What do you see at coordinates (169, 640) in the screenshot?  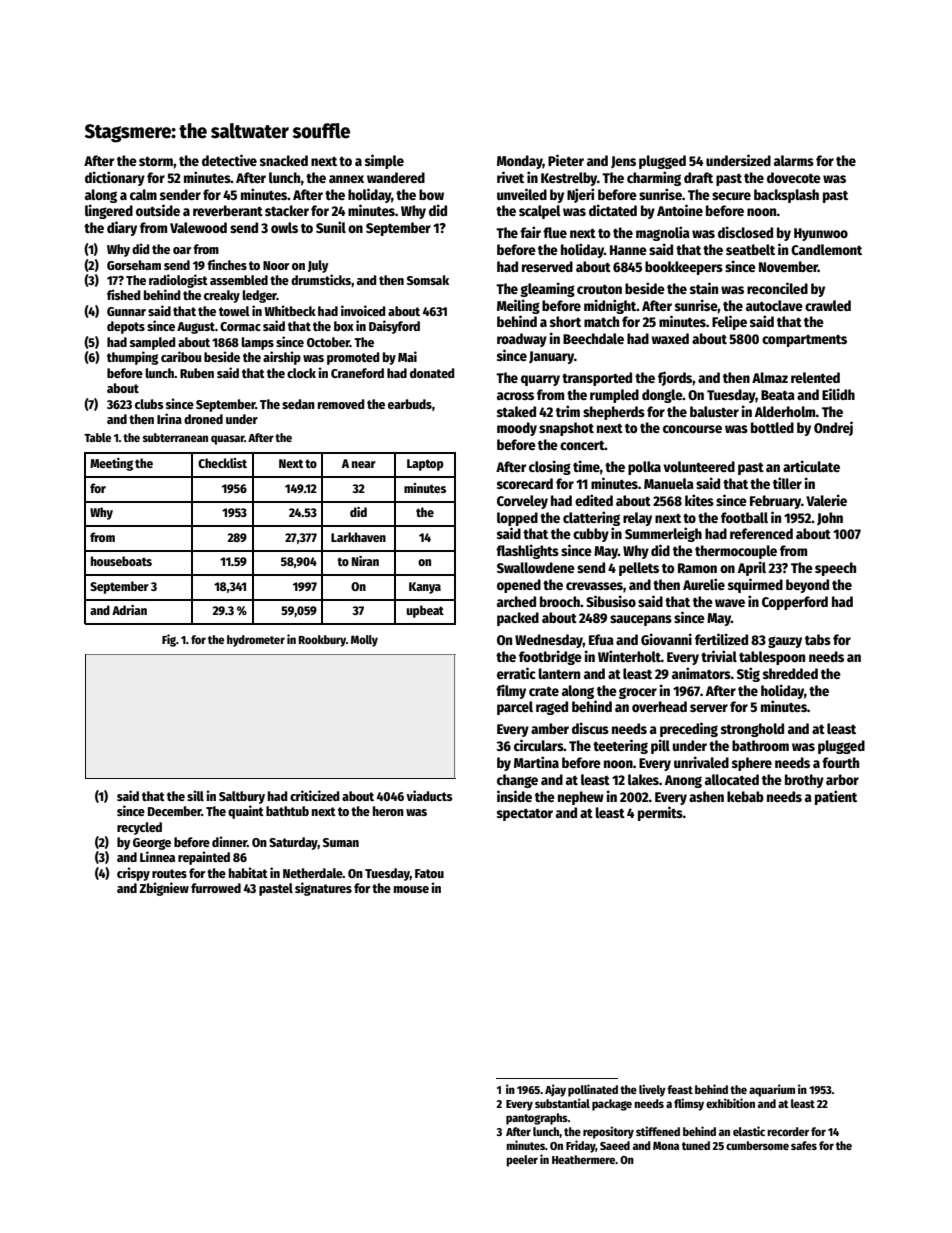 I see `Fig` at bounding box center [169, 640].
